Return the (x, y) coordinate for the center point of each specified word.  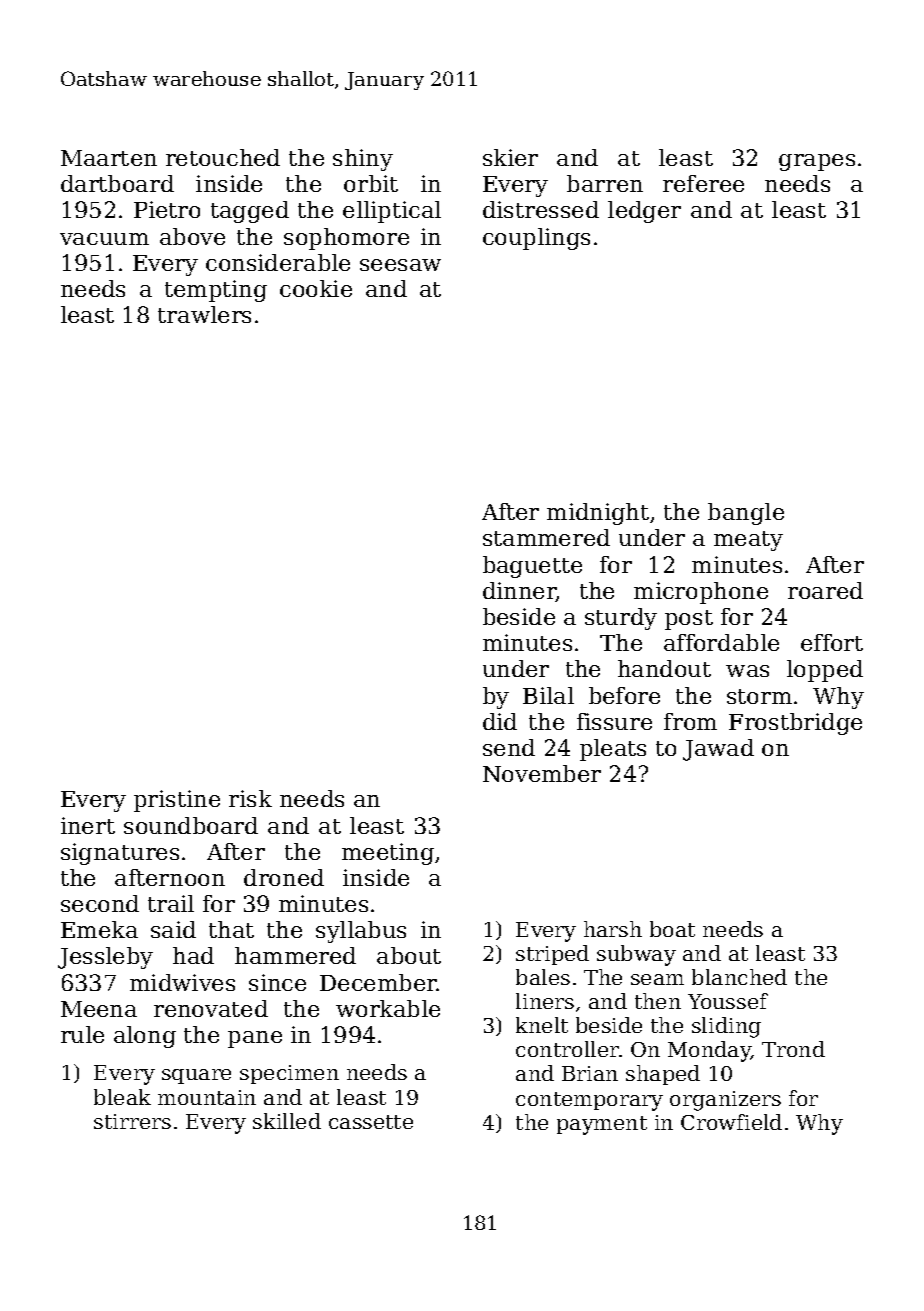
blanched (739, 977)
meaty (748, 541)
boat (672, 929)
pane (255, 1039)
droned (284, 877)
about (409, 955)
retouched (223, 157)
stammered (546, 537)
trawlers (204, 314)
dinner (519, 592)
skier (510, 157)
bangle (746, 514)
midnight (598, 514)
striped (552, 955)
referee (703, 183)
